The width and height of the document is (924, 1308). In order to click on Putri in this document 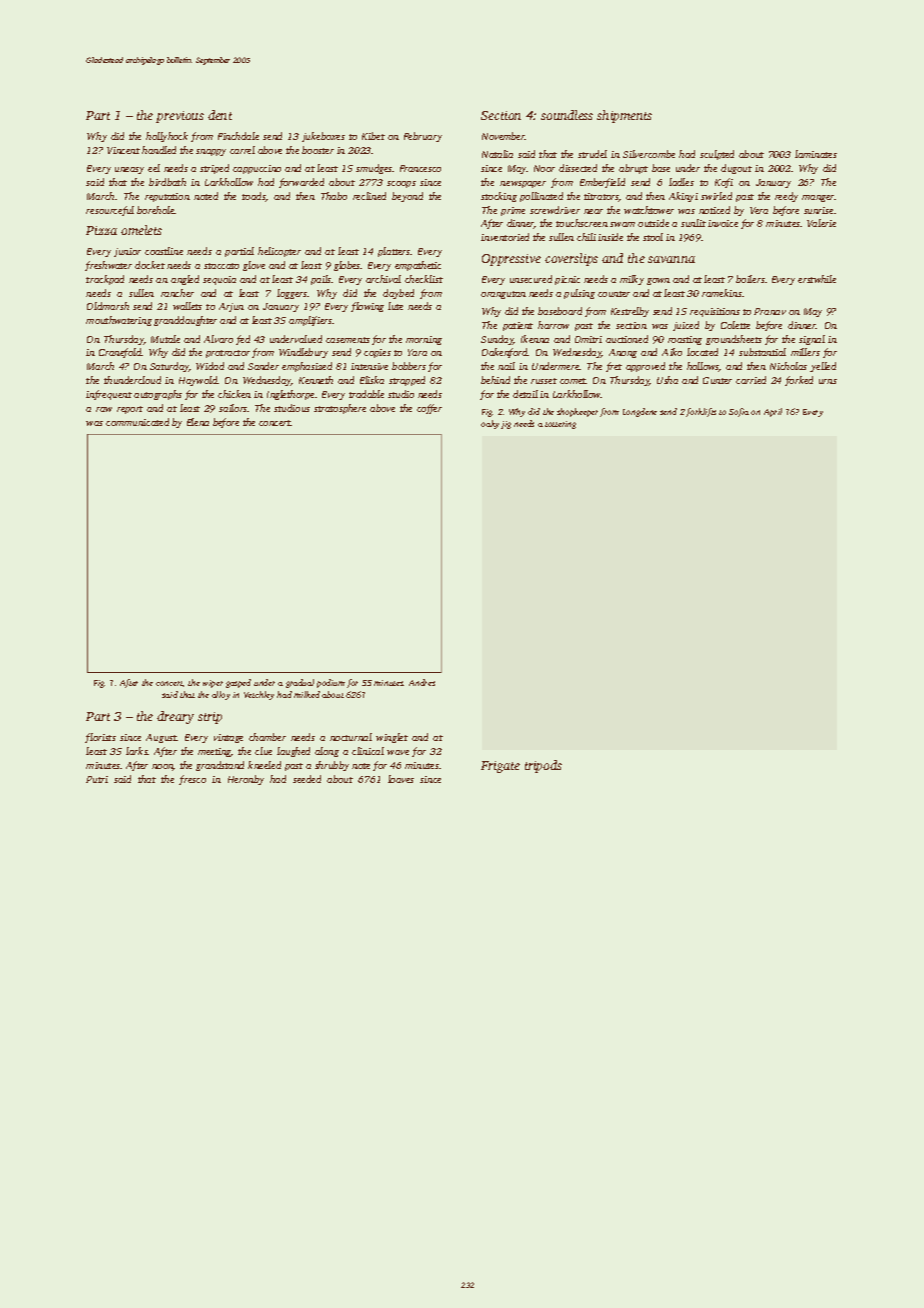, I will do `click(97, 779)`.
